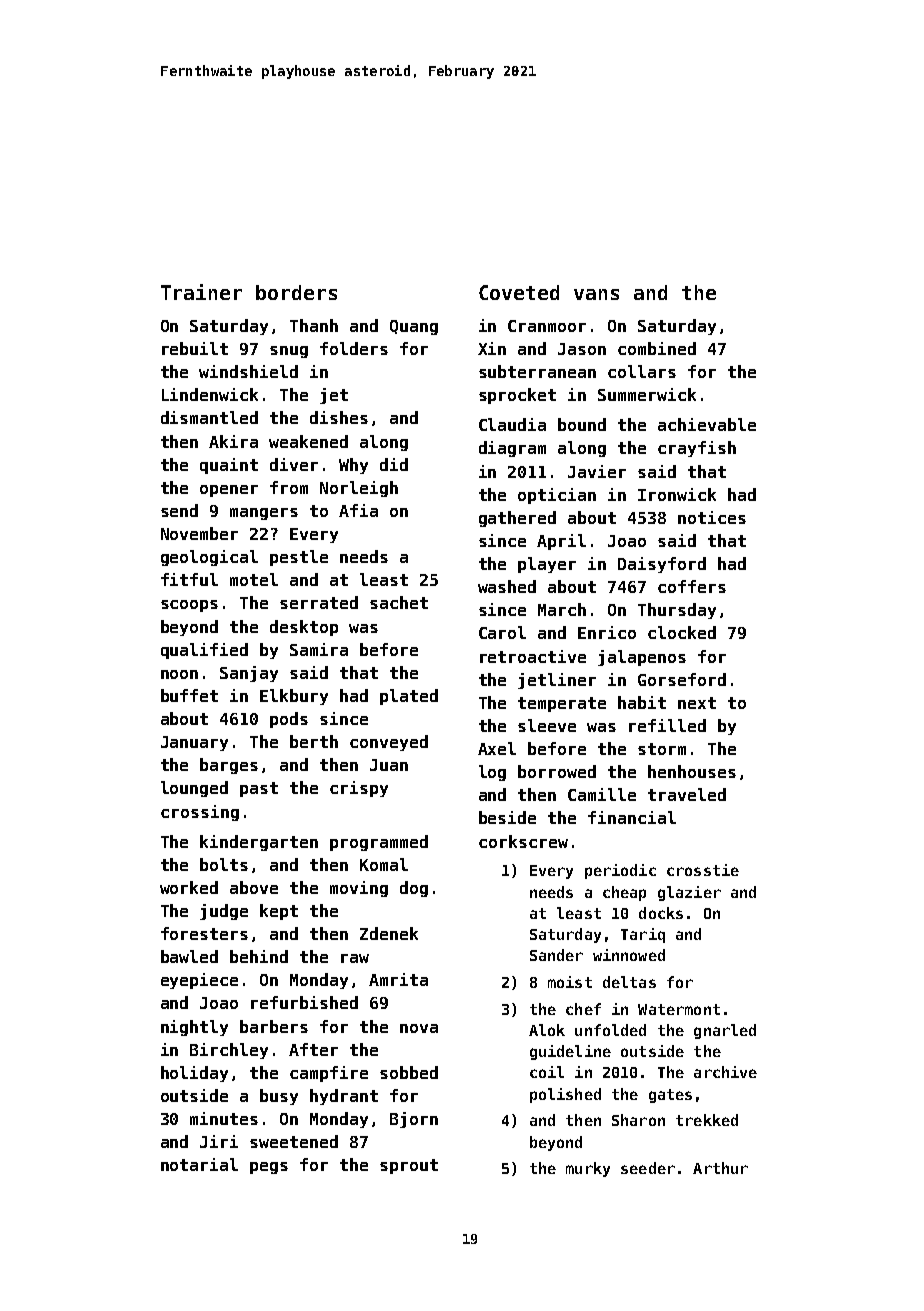 This image has height=1311, width=924. I want to click on Watermont, so click(679, 1009).
